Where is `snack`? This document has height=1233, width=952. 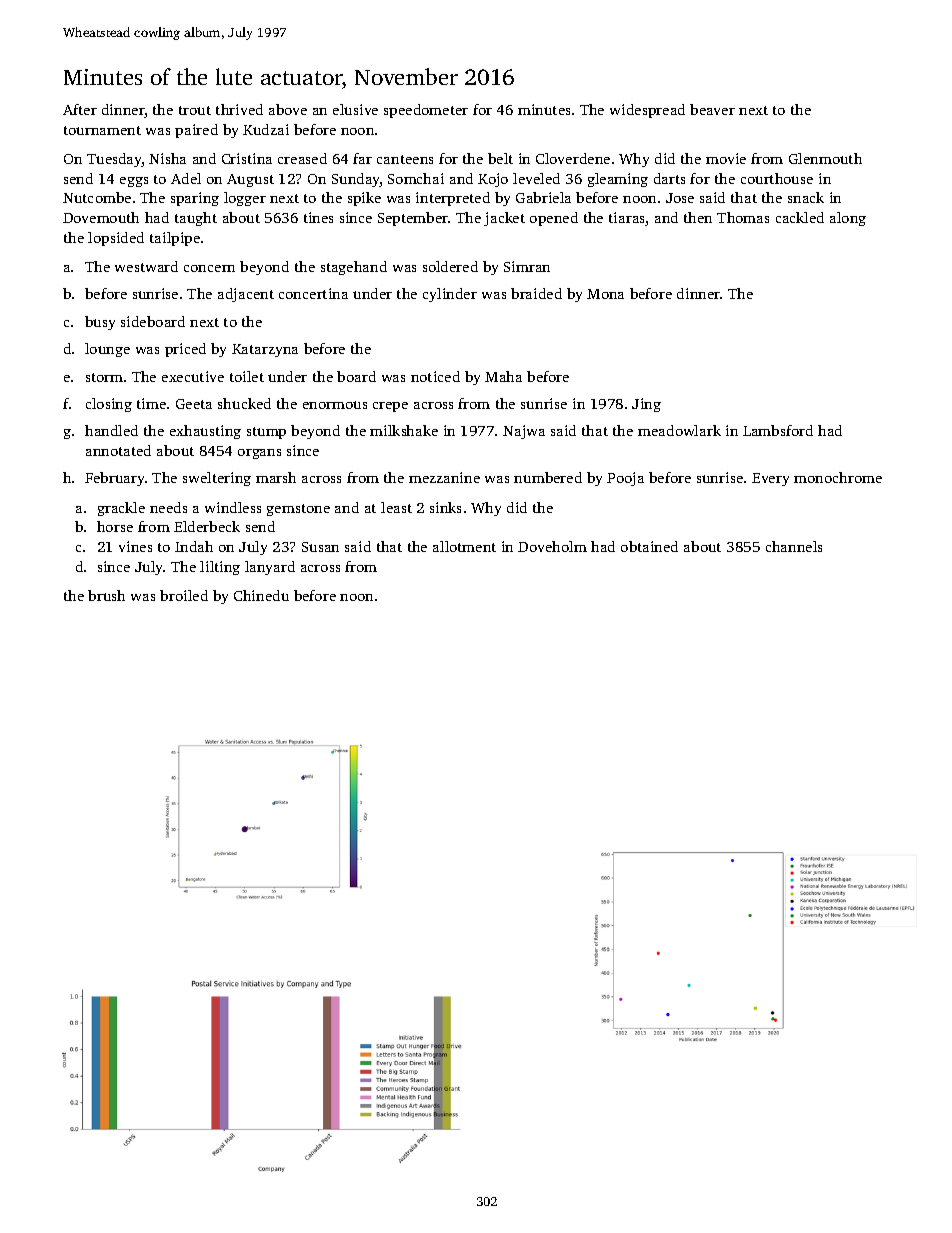 snack is located at coordinates (806, 197).
